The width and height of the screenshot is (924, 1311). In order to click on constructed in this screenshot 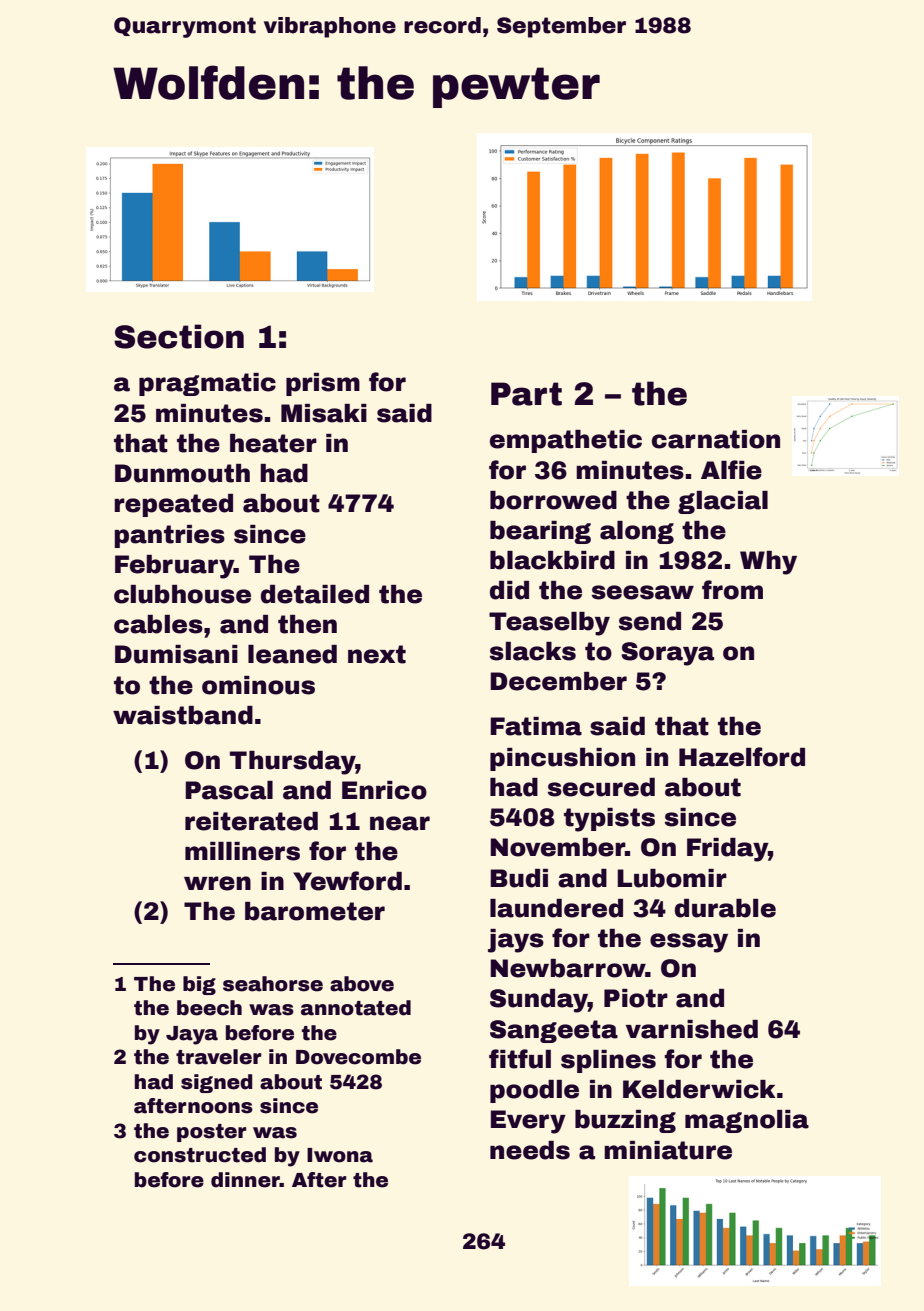, I will do `click(200, 1155)`.
